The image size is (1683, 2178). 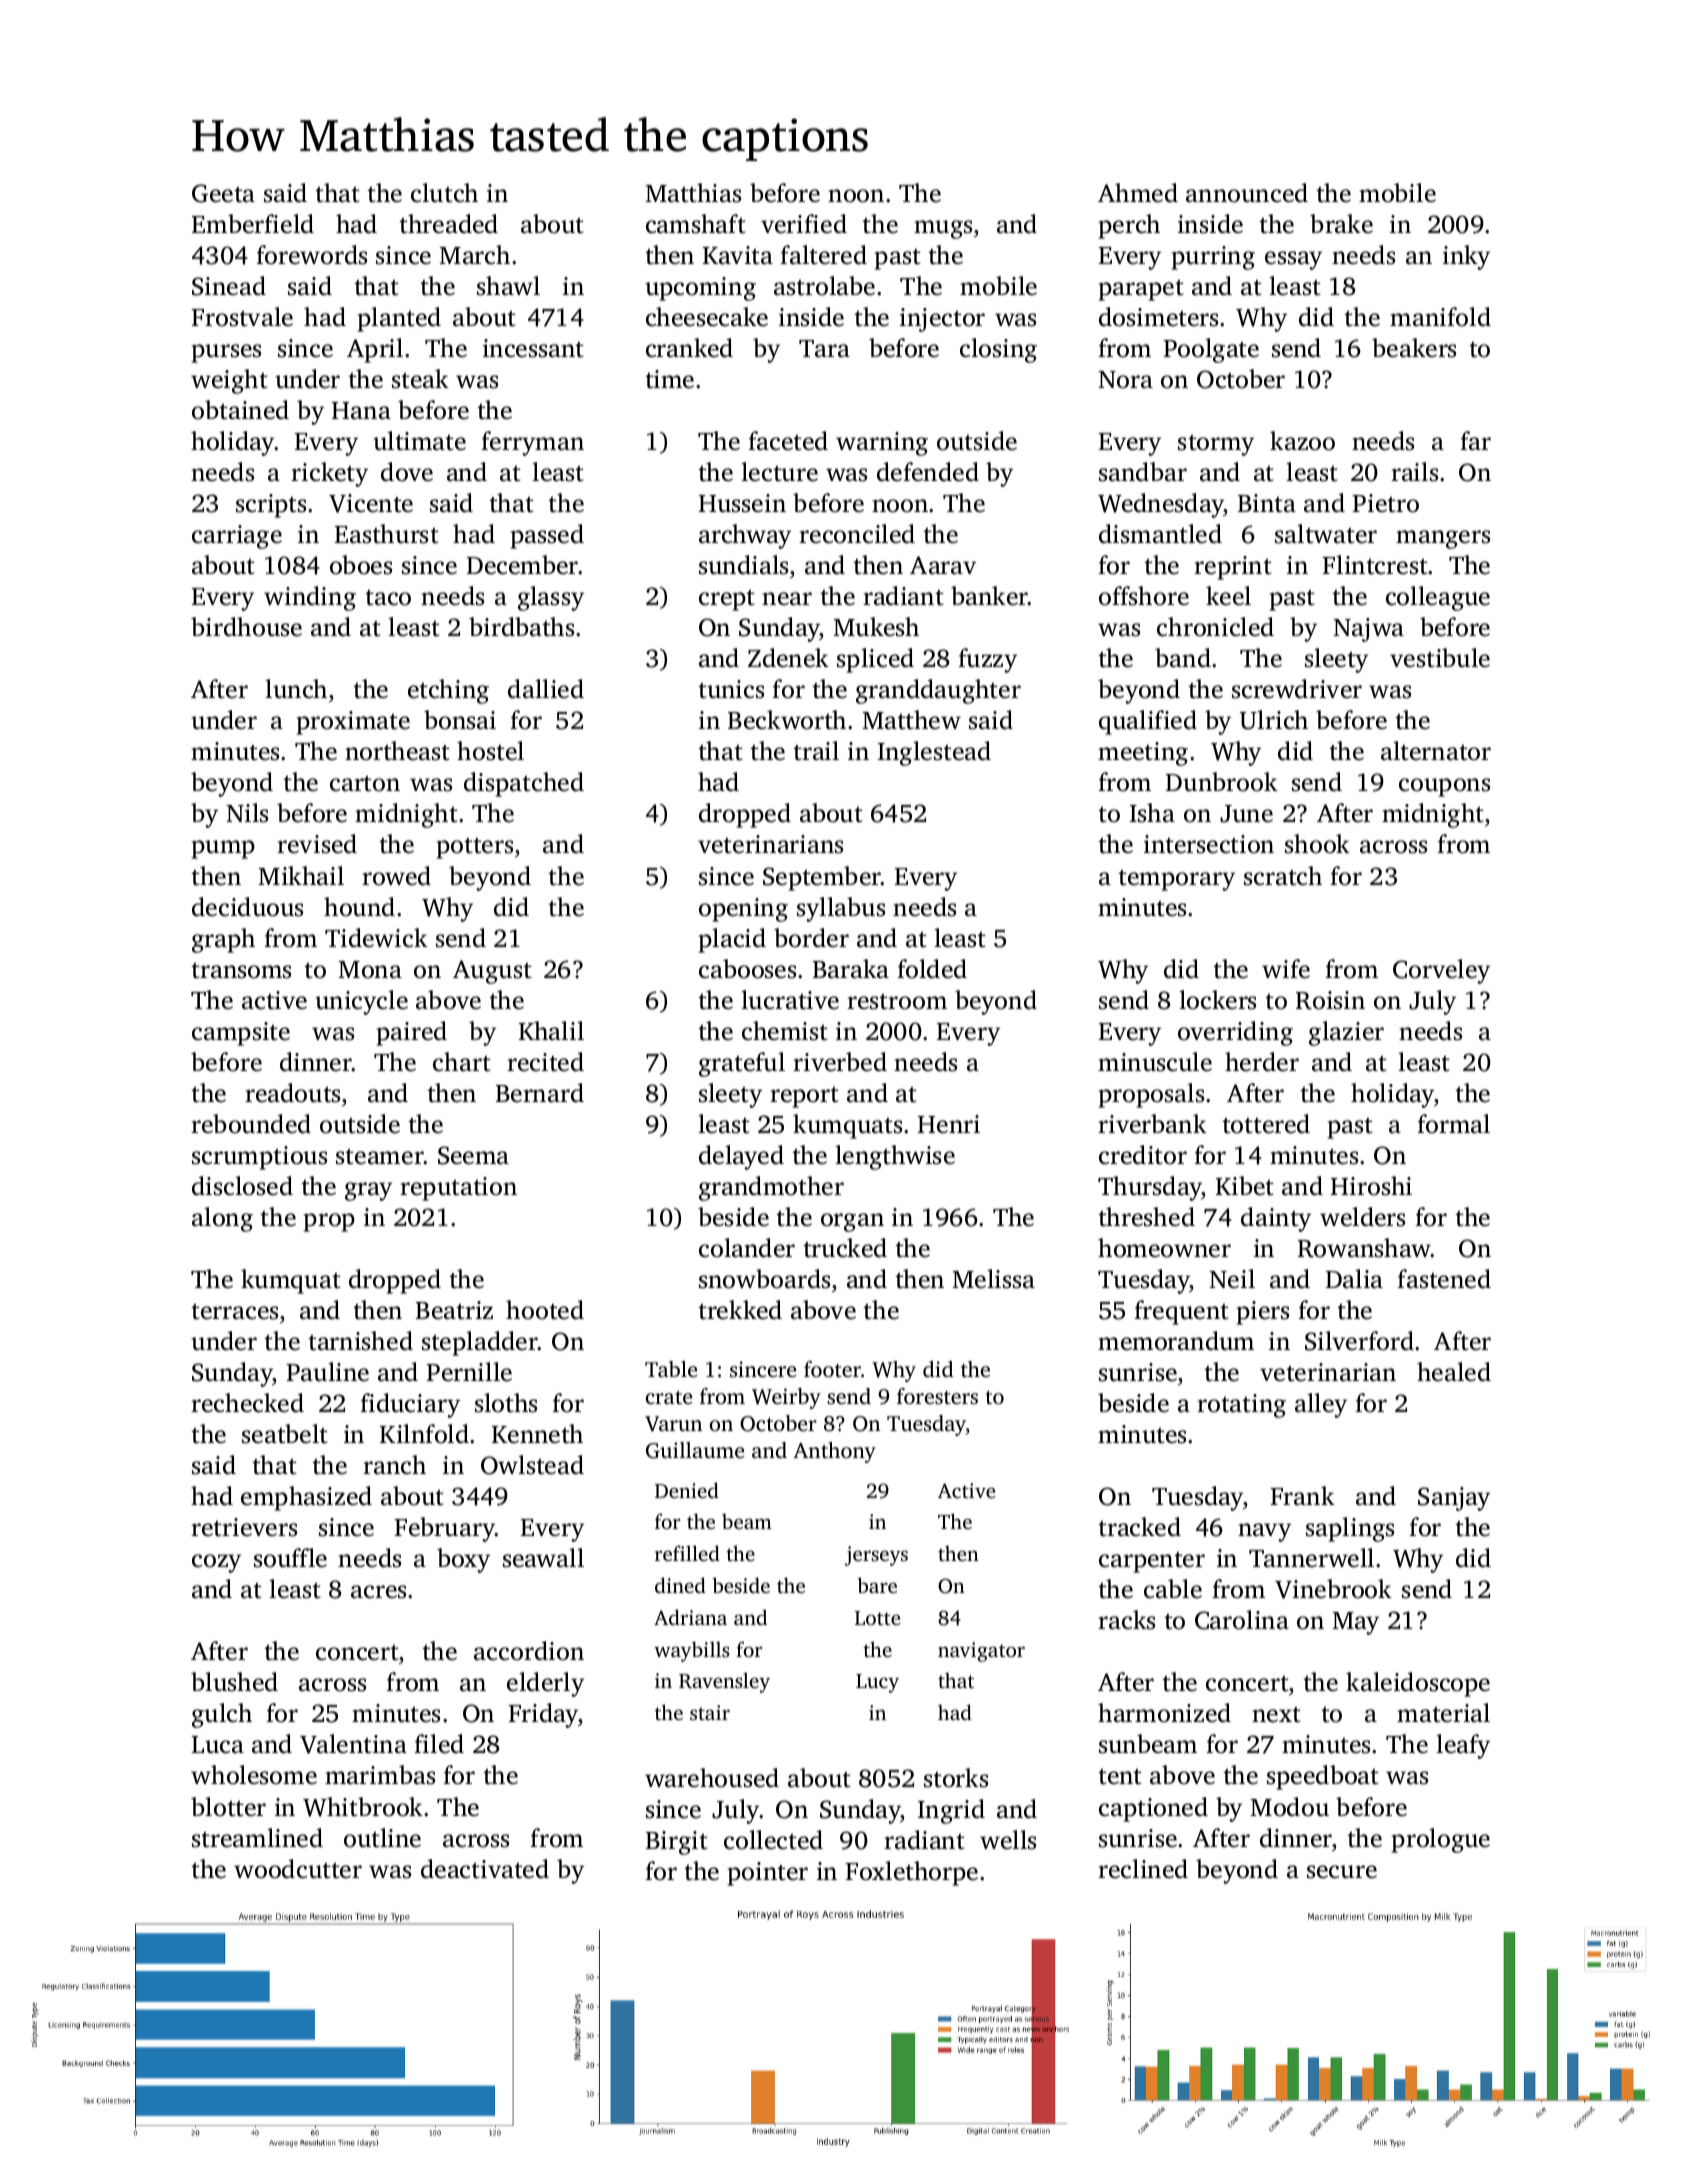 What do you see at coordinates (768, 1874) in the screenshot?
I see `pointer` at bounding box center [768, 1874].
